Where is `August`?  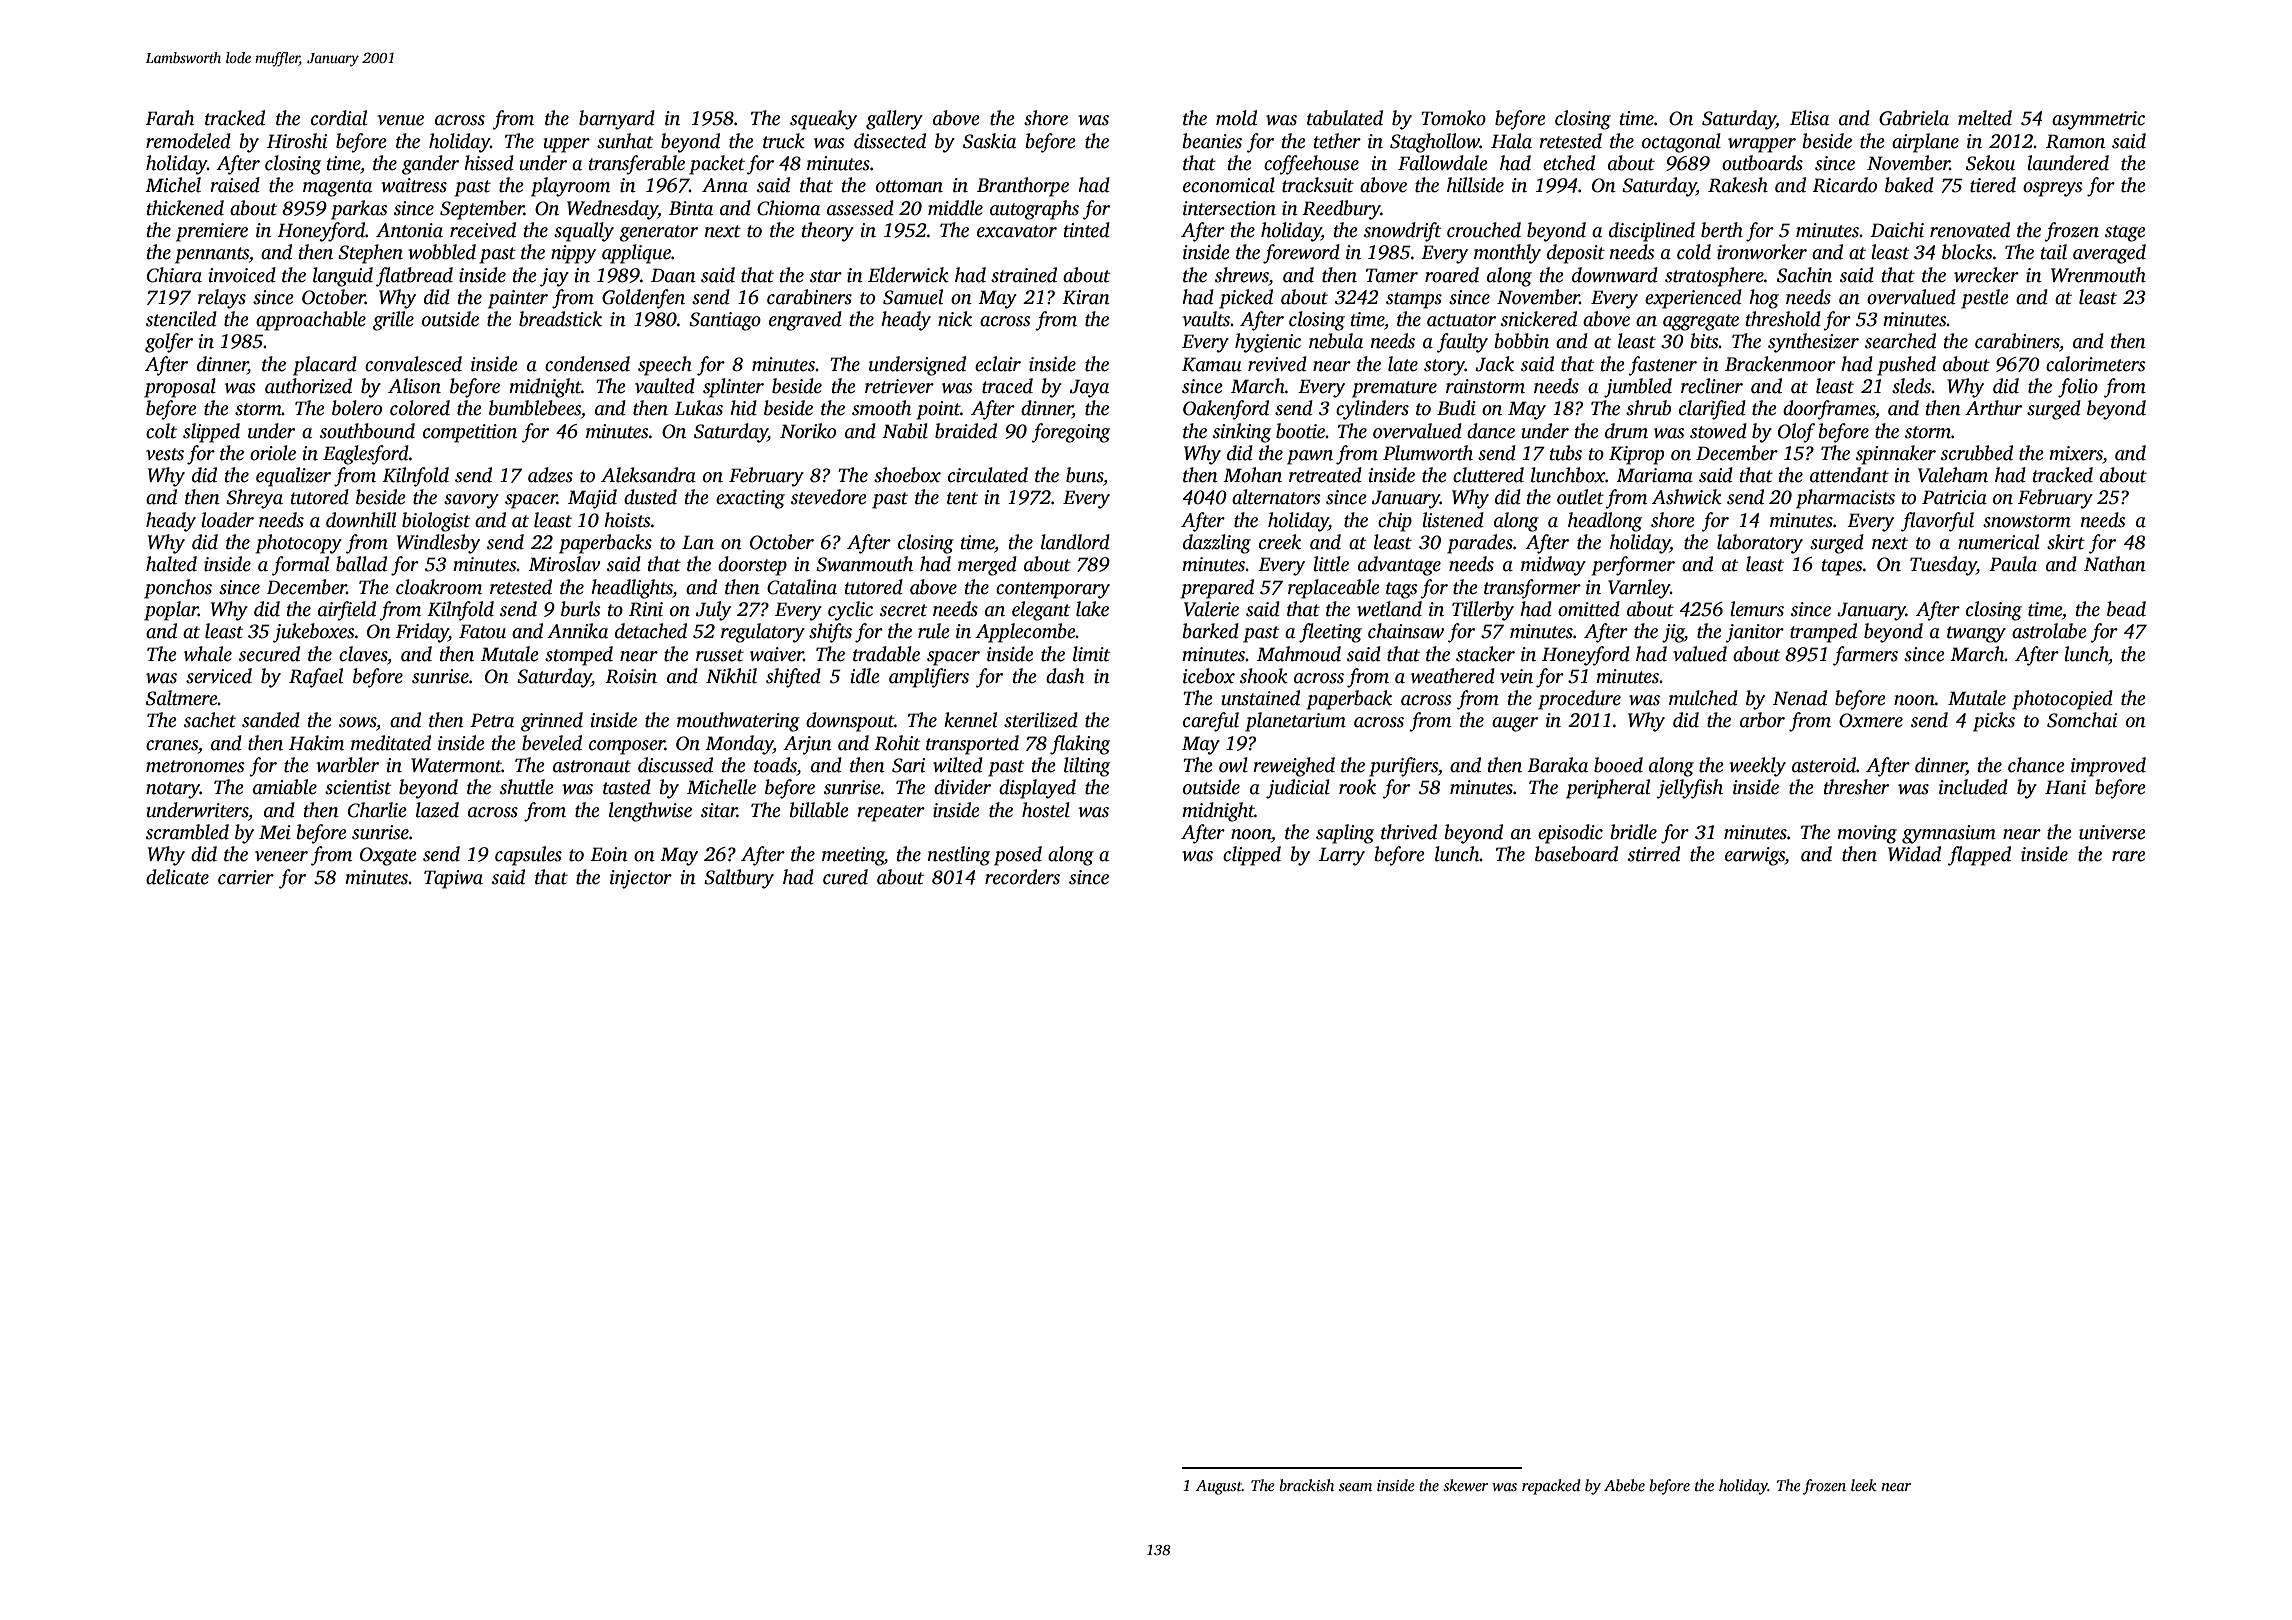
August is located at coordinates (1219, 1487).
